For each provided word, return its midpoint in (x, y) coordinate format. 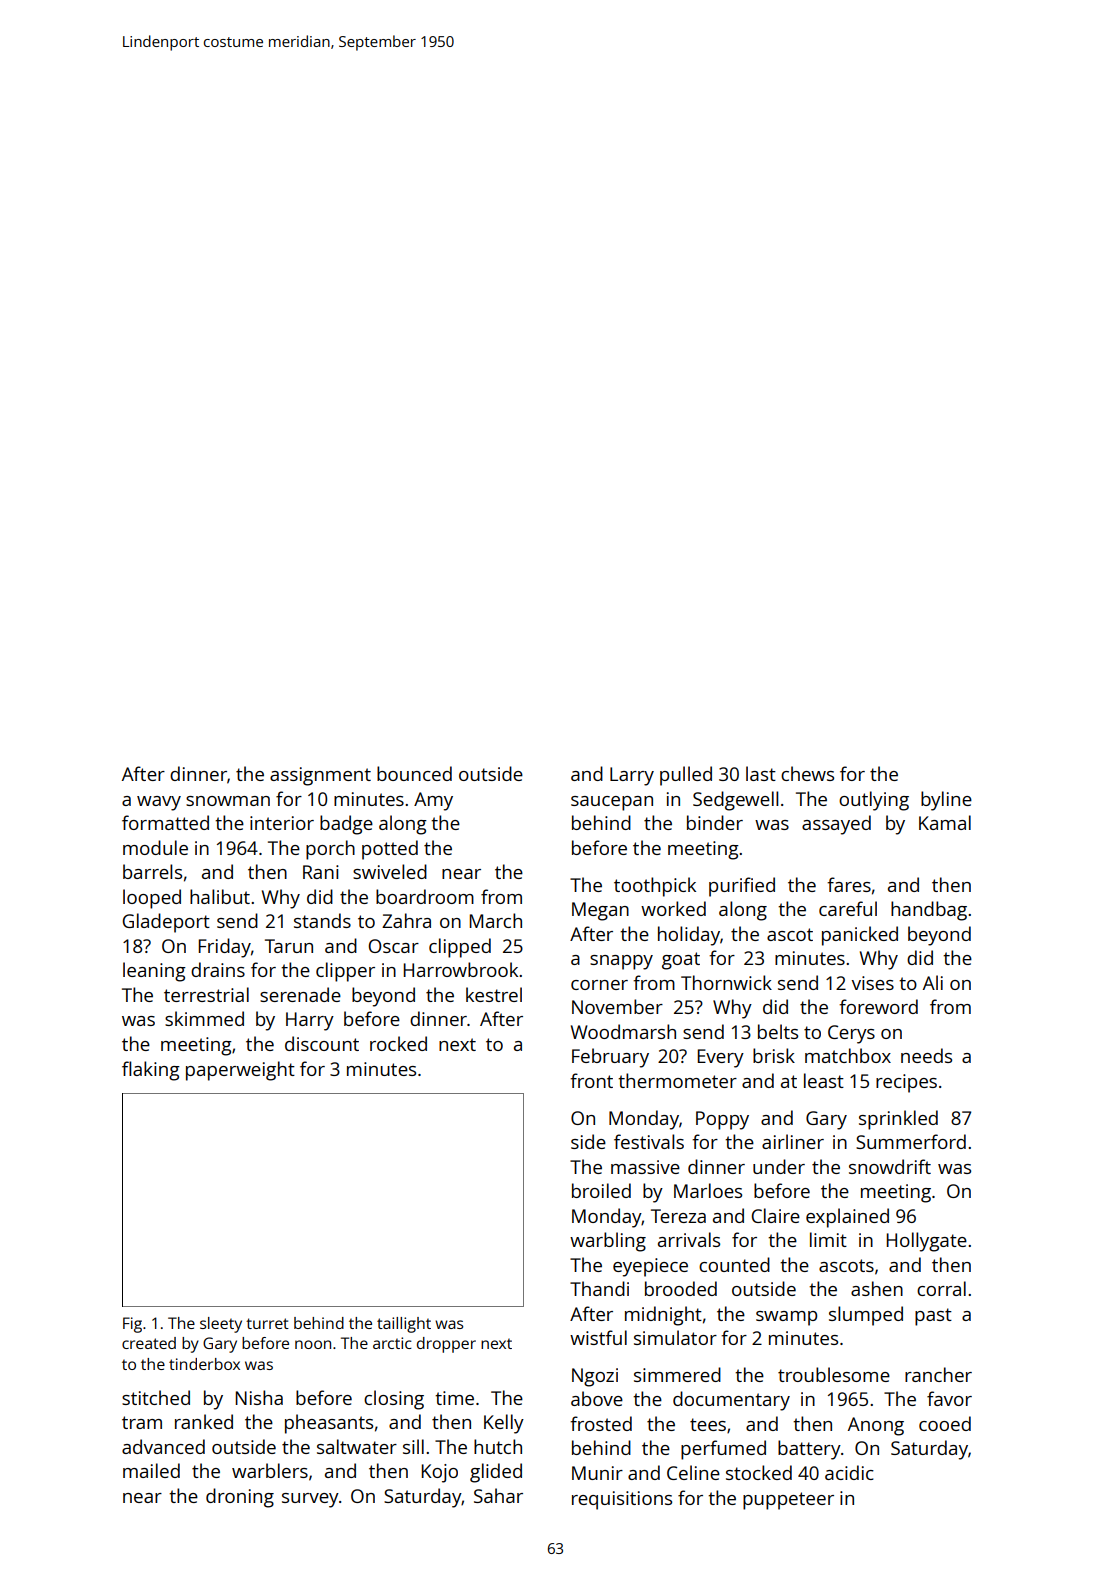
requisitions (622, 1500)
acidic (849, 1472)
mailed (151, 1470)
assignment (320, 776)
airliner (793, 1141)
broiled (601, 1190)
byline (946, 801)
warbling (608, 1242)
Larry (632, 776)
